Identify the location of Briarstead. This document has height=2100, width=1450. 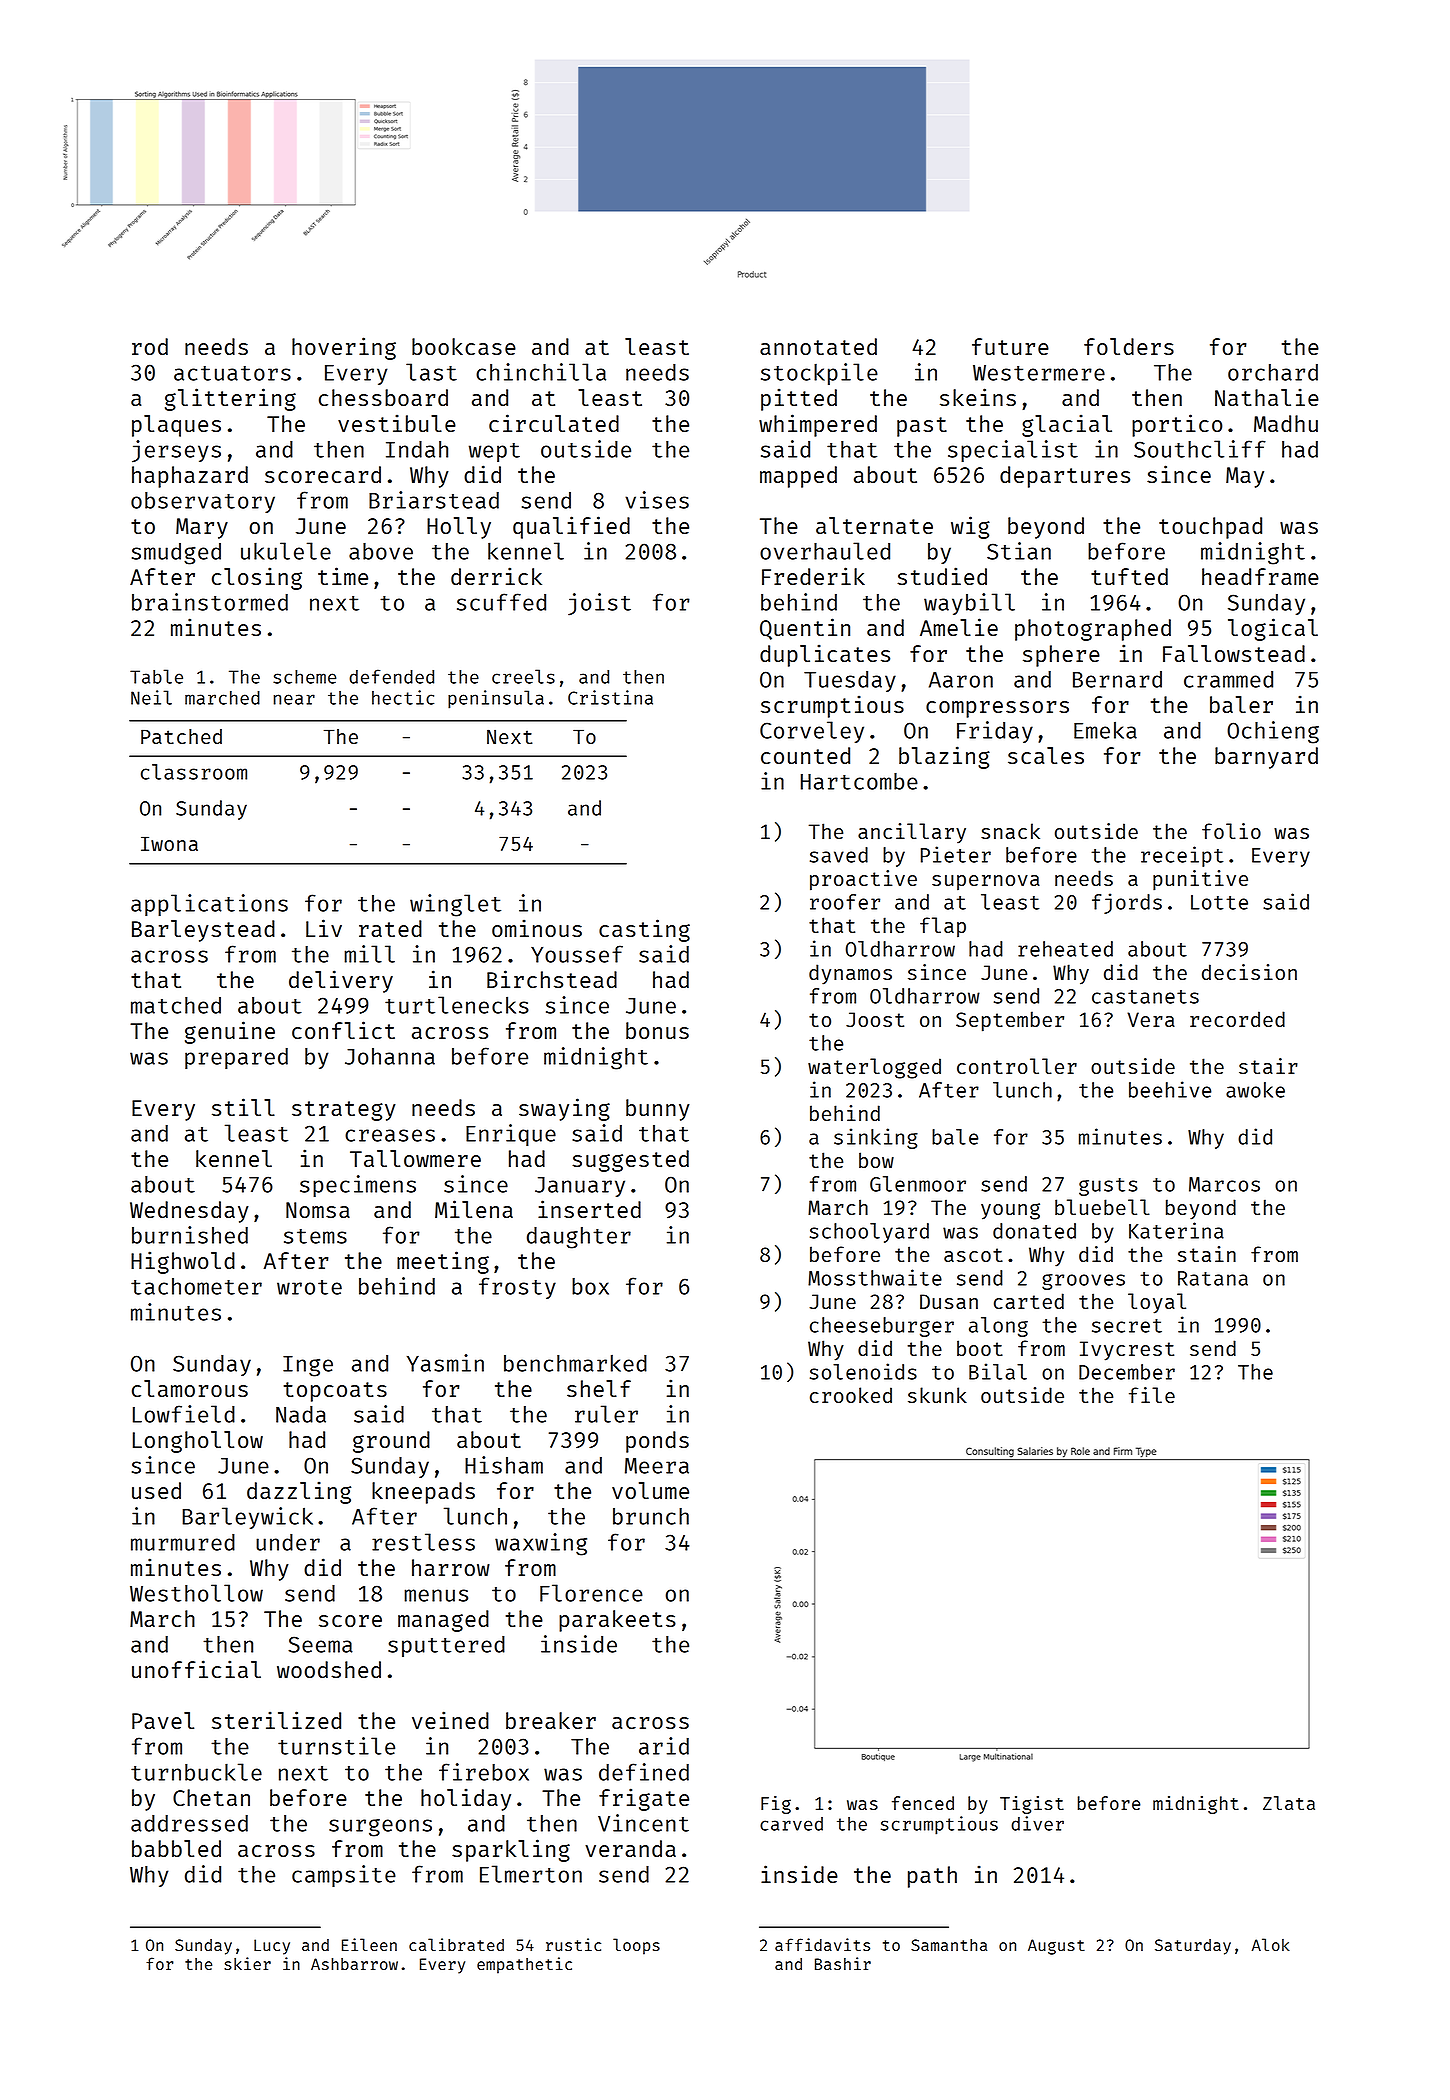
(434, 500).
